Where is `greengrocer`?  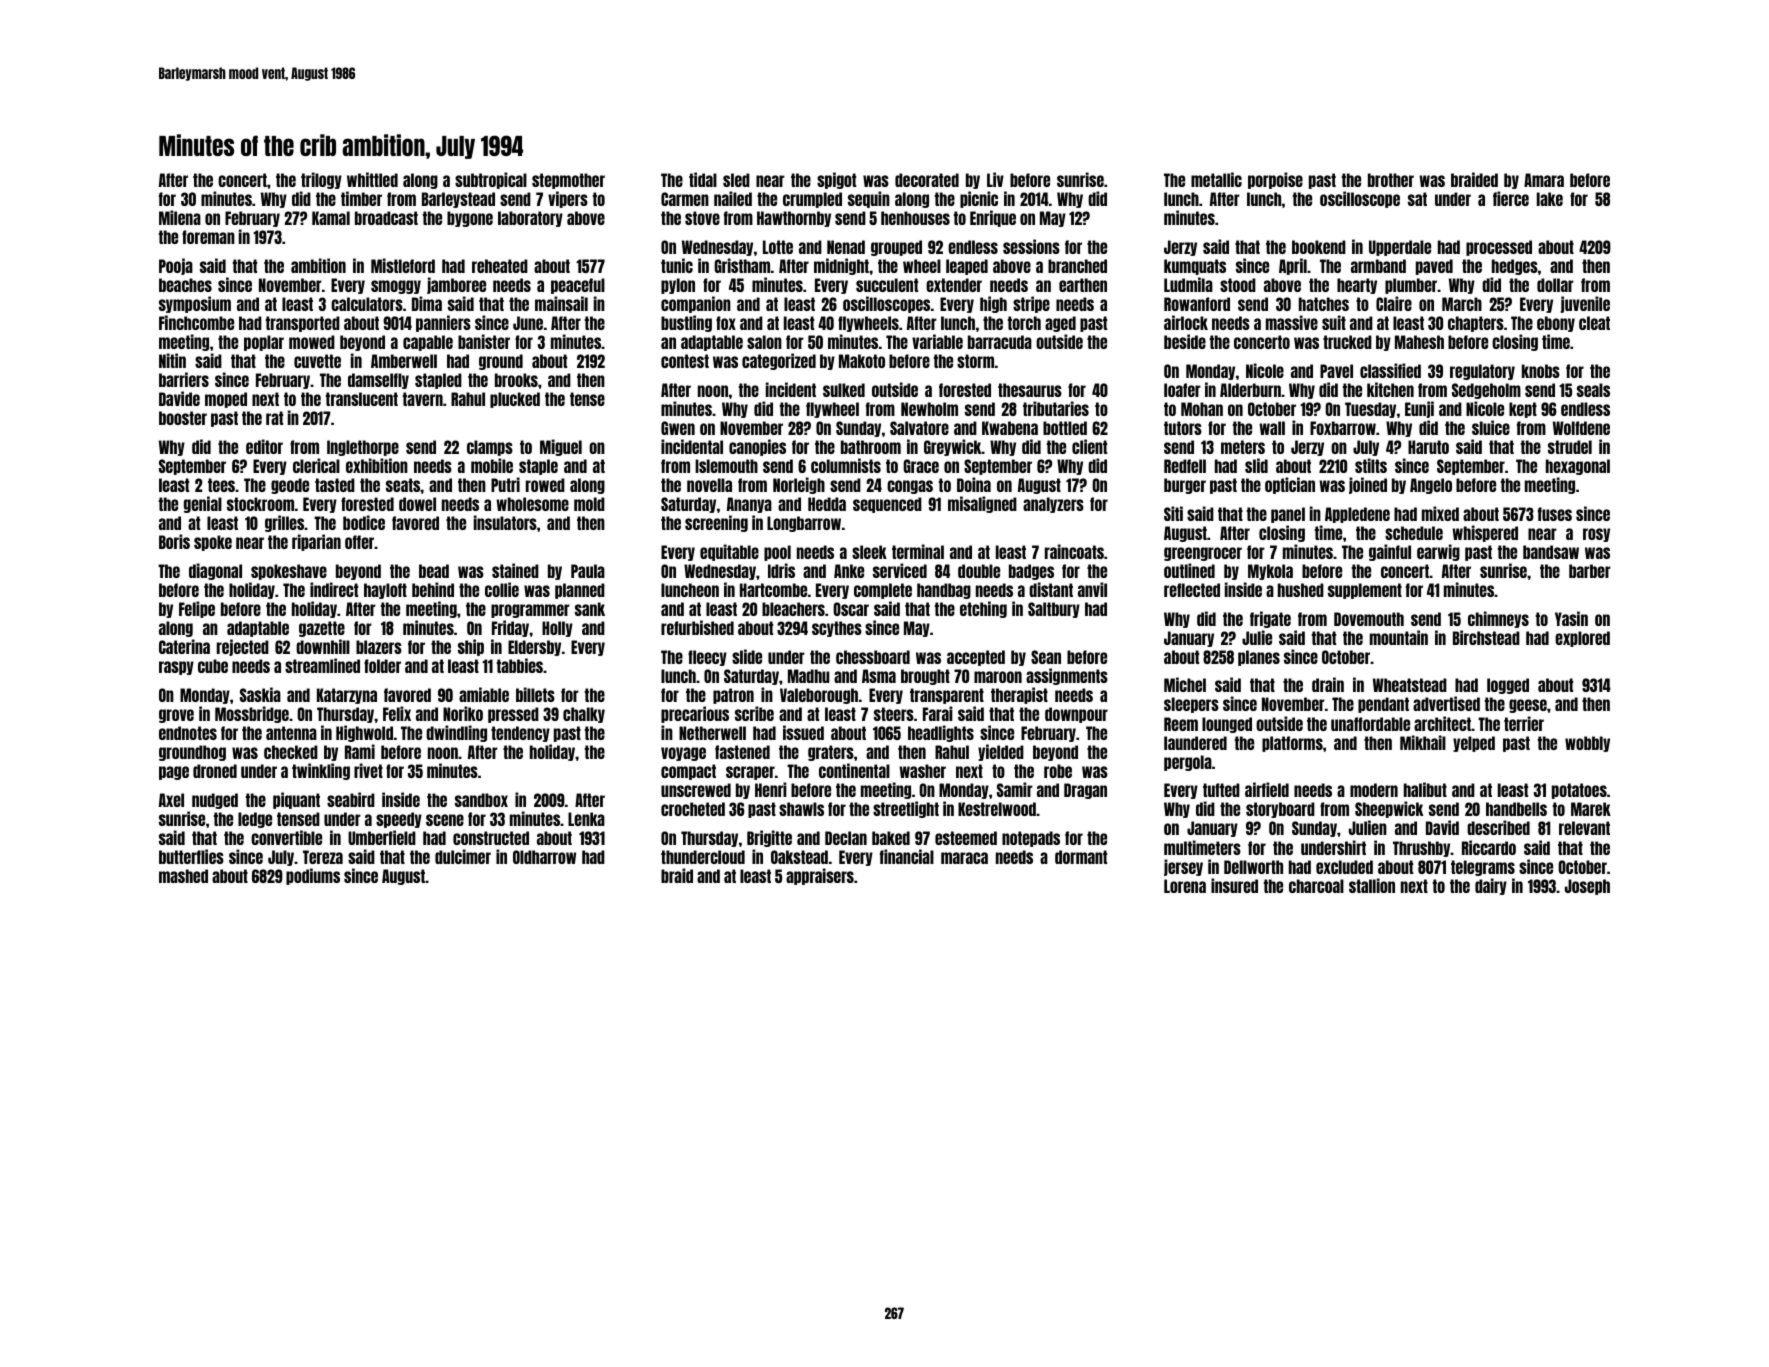 greengrocer is located at coordinates (1203, 554).
